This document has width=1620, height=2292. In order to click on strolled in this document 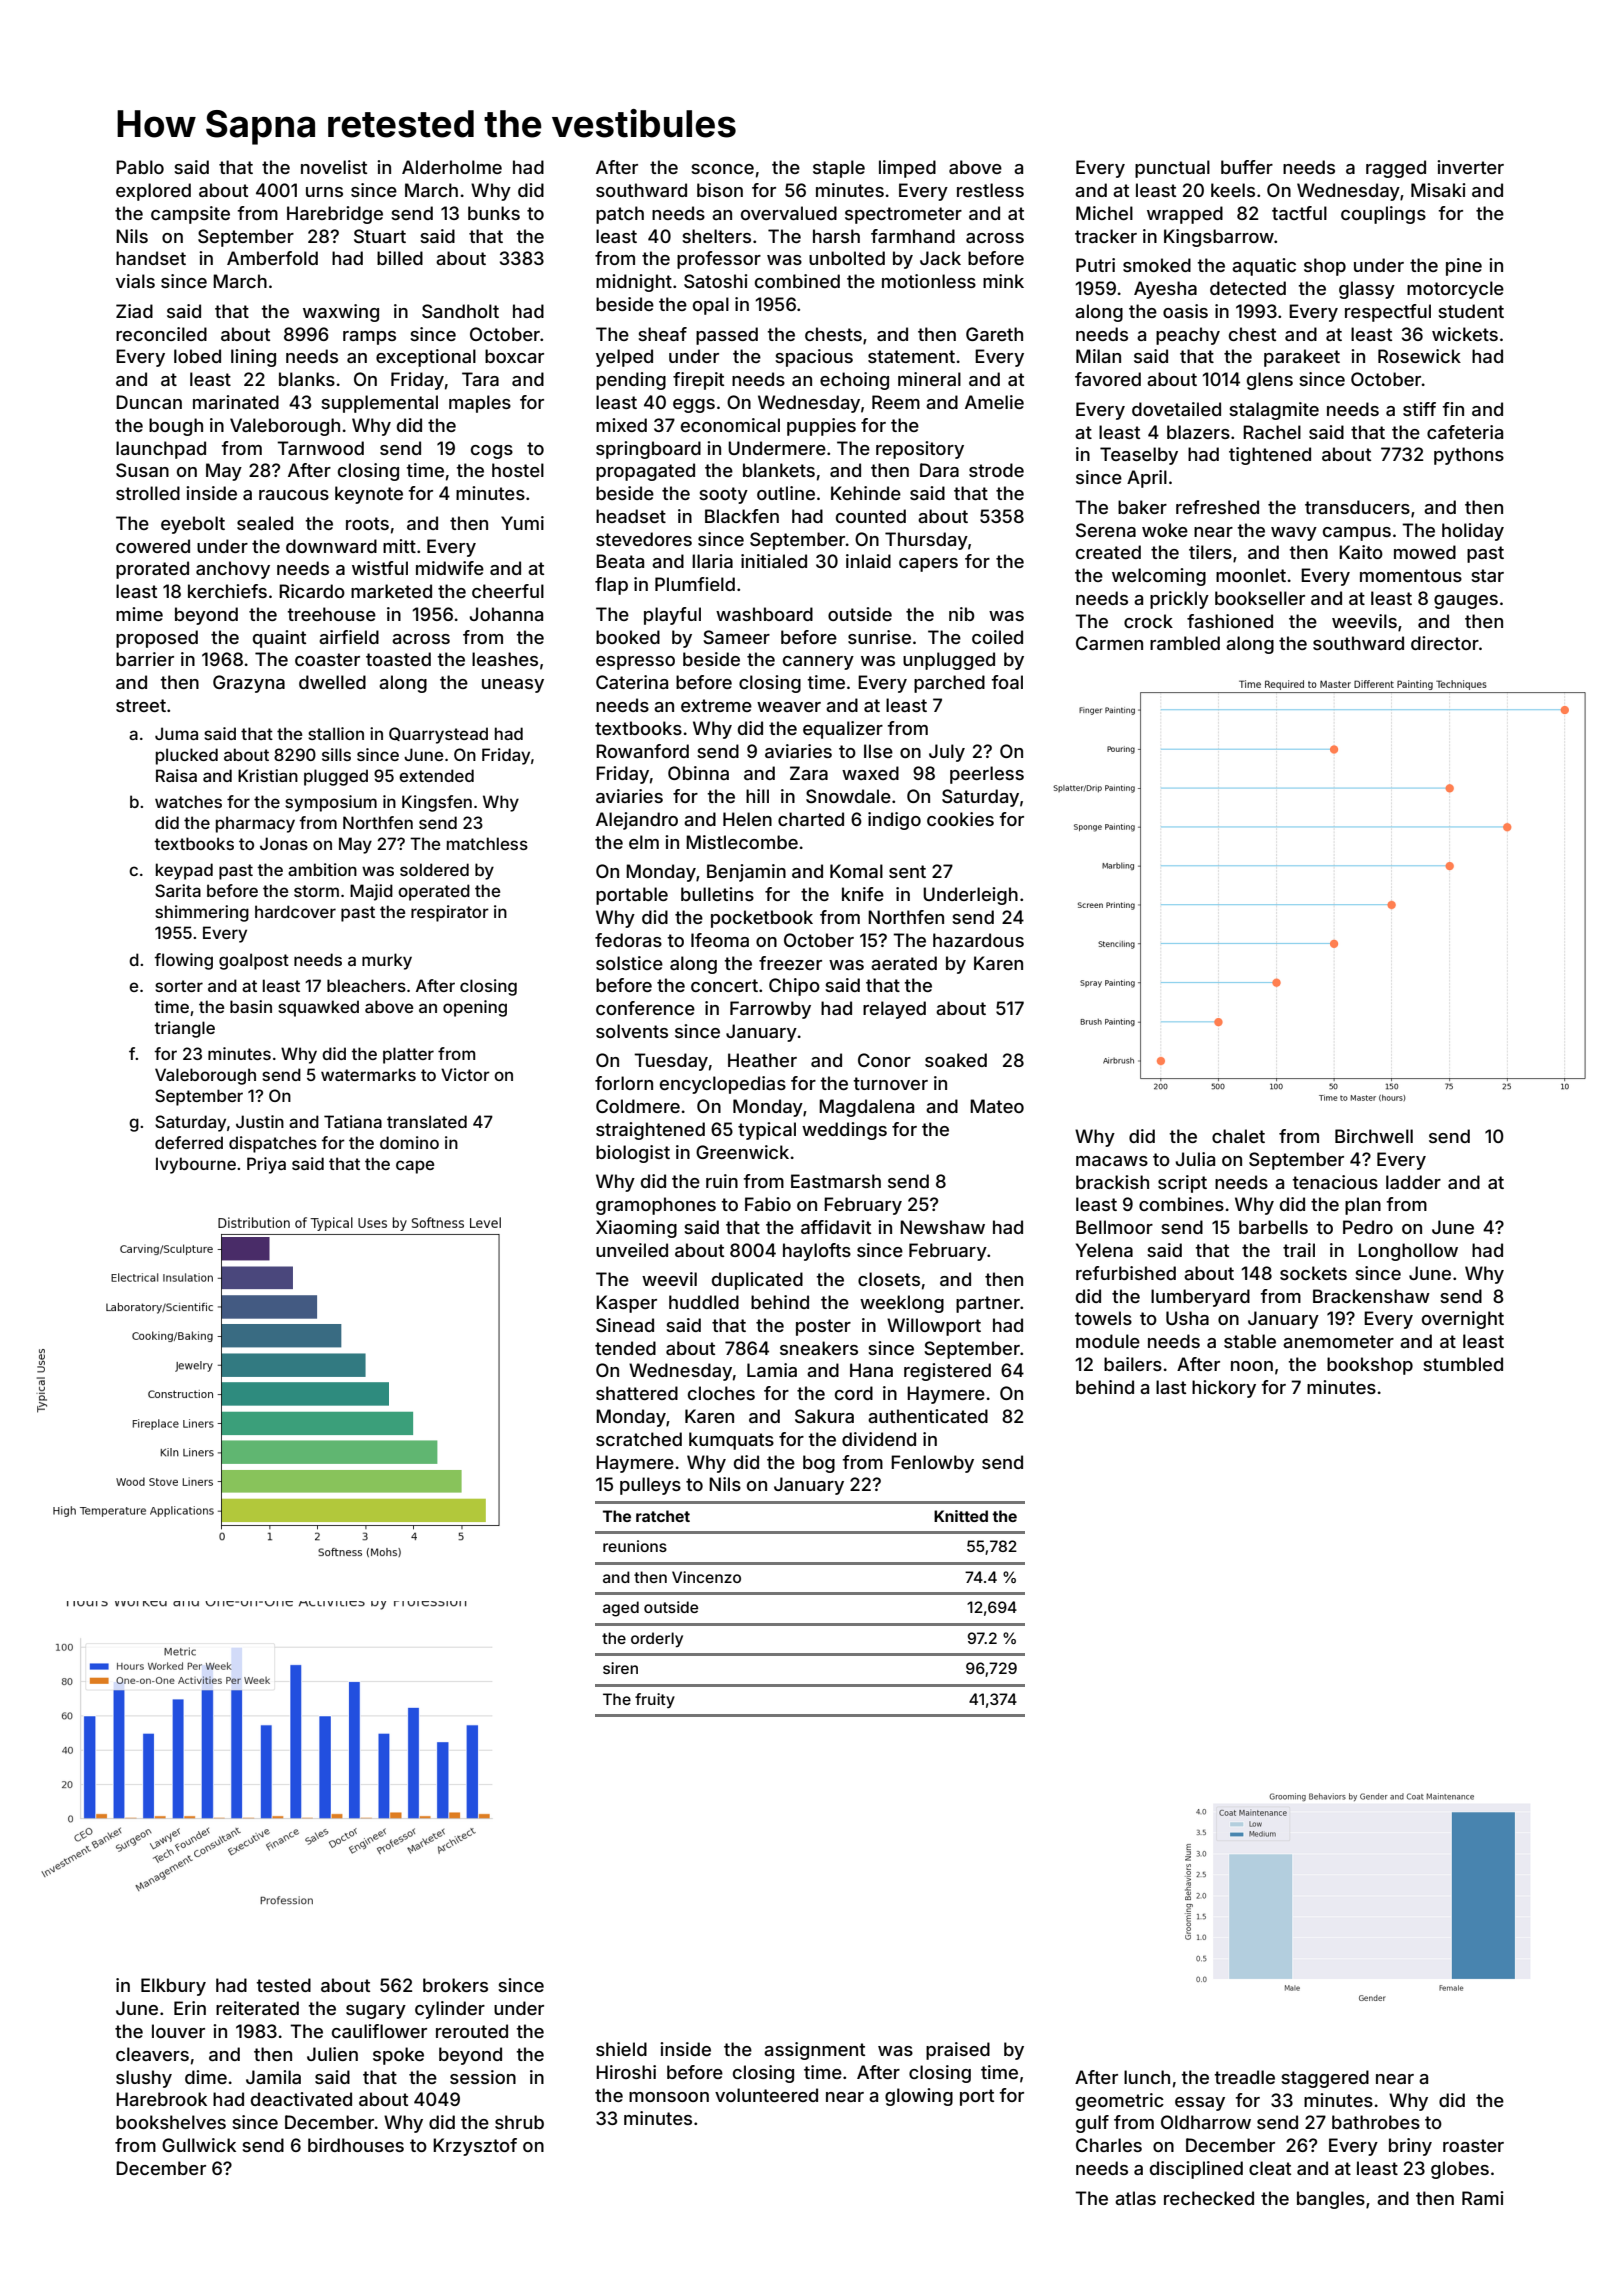, I will do `click(148, 493)`.
